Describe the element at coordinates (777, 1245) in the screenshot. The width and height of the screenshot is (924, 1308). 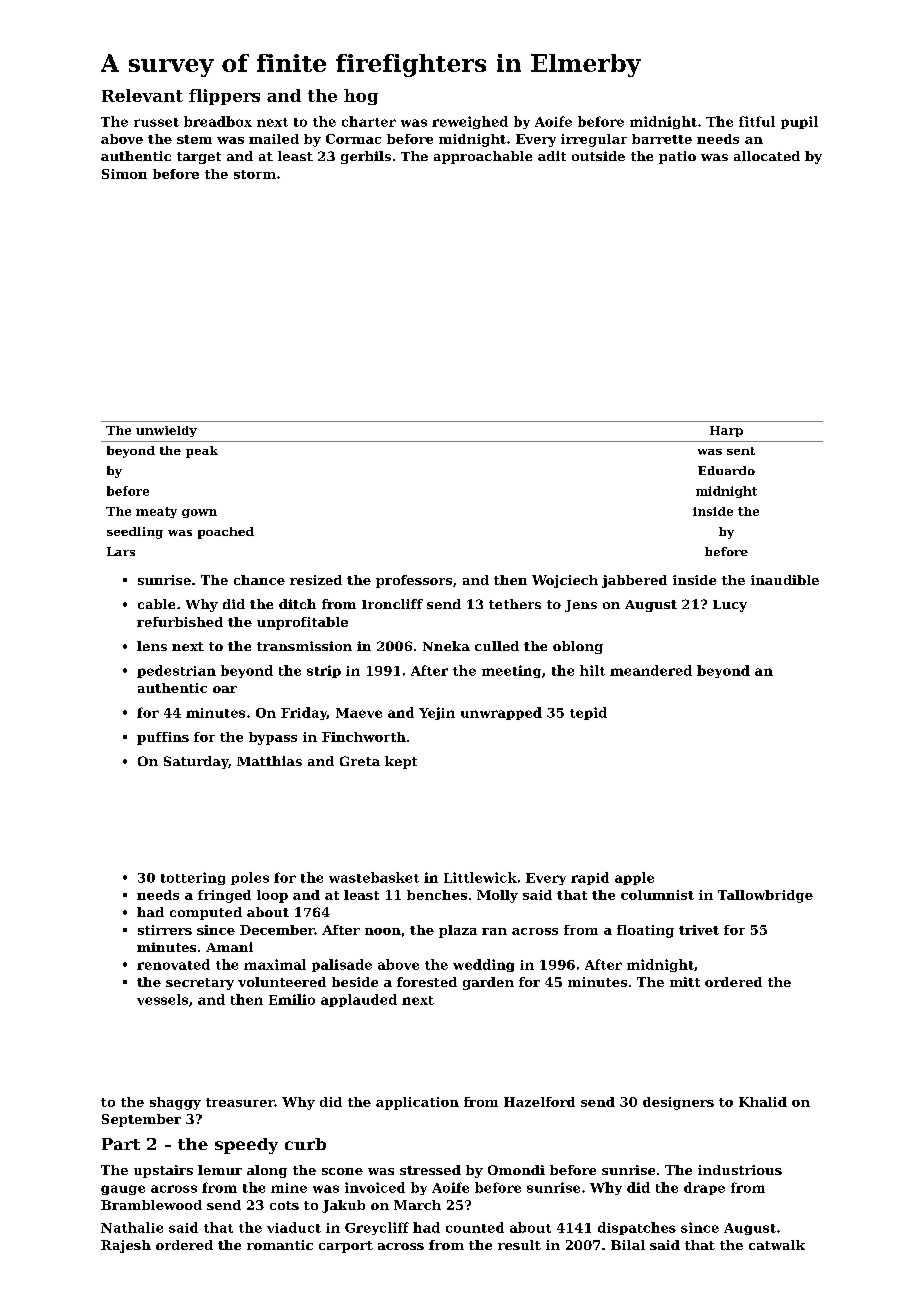
I see `catwalk` at that location.
